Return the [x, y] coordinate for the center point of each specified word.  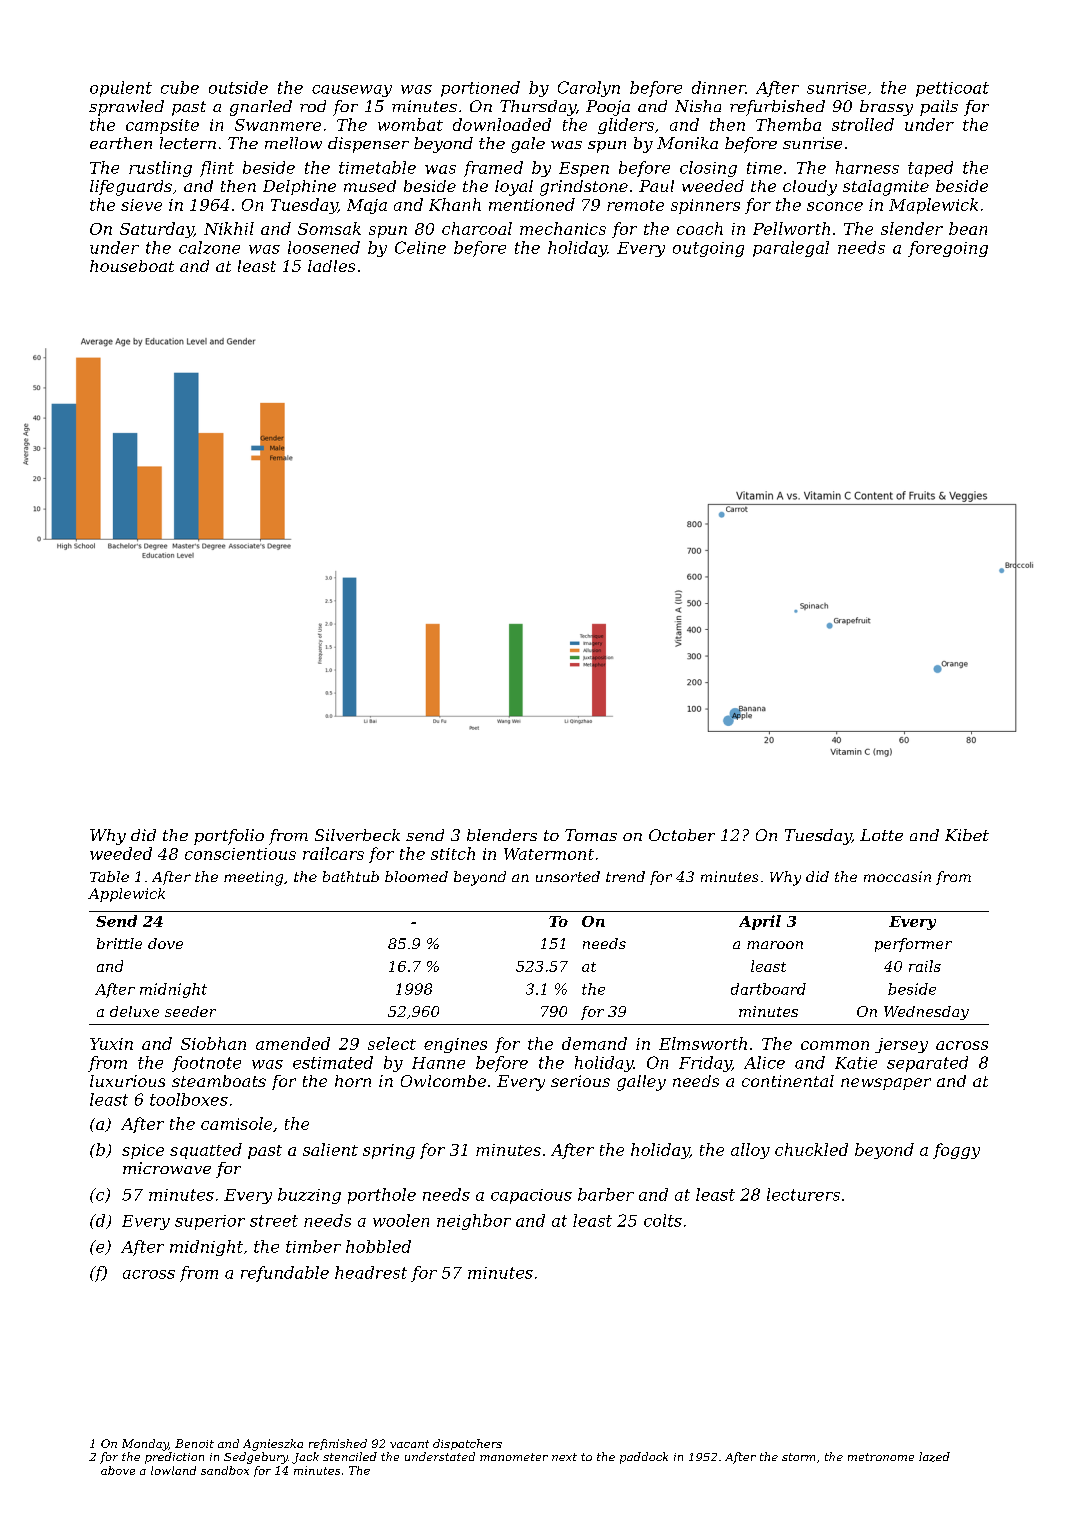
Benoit [194, 1443]
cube [180, 87]
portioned [480, 89]
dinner [718, 87]
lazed [934, 1457]
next [564, 1457]
